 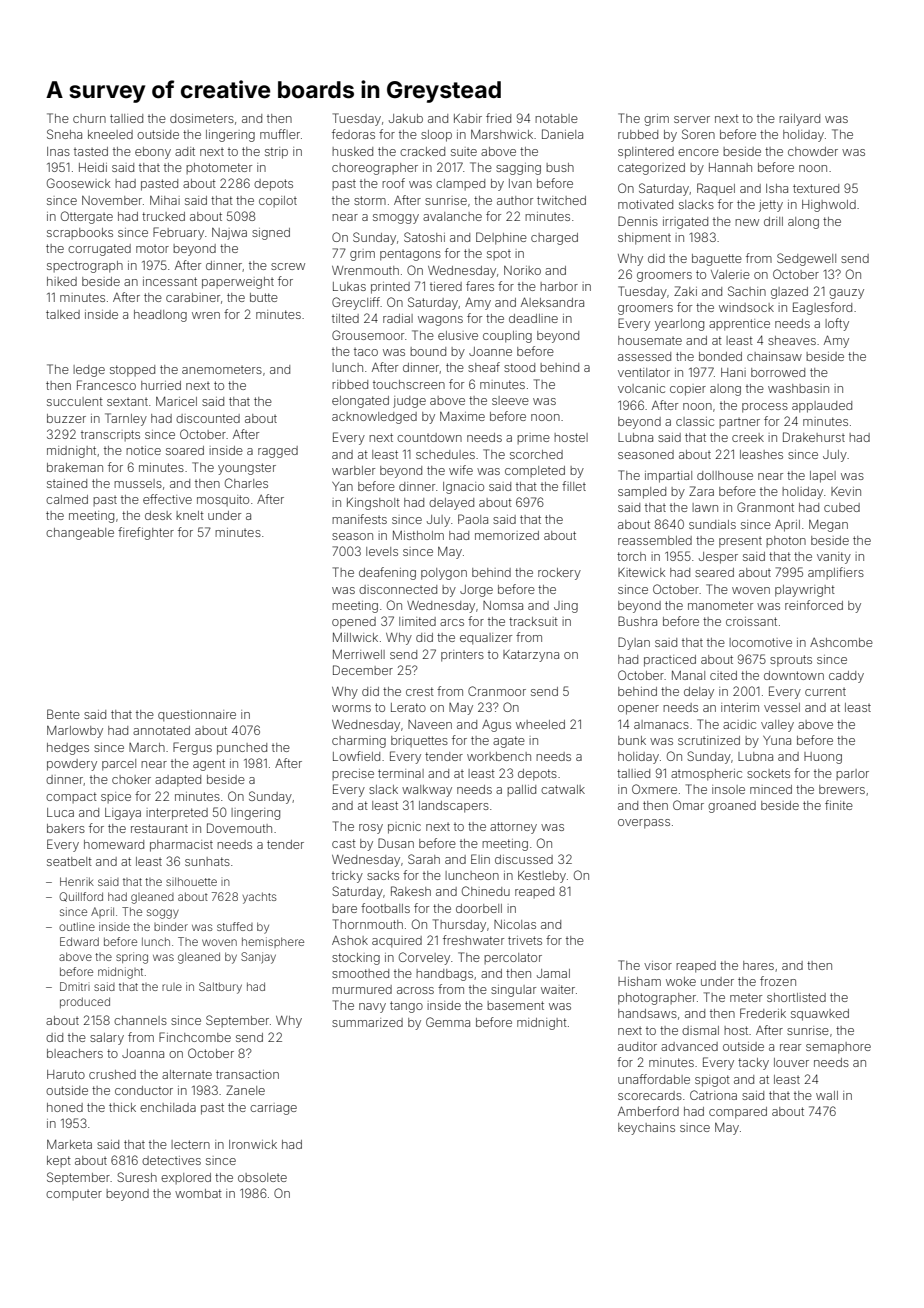 What do you see at coordinates (533, 621) in the screenshot?
I see `tracksuit` at bounding box center [533, 621].
